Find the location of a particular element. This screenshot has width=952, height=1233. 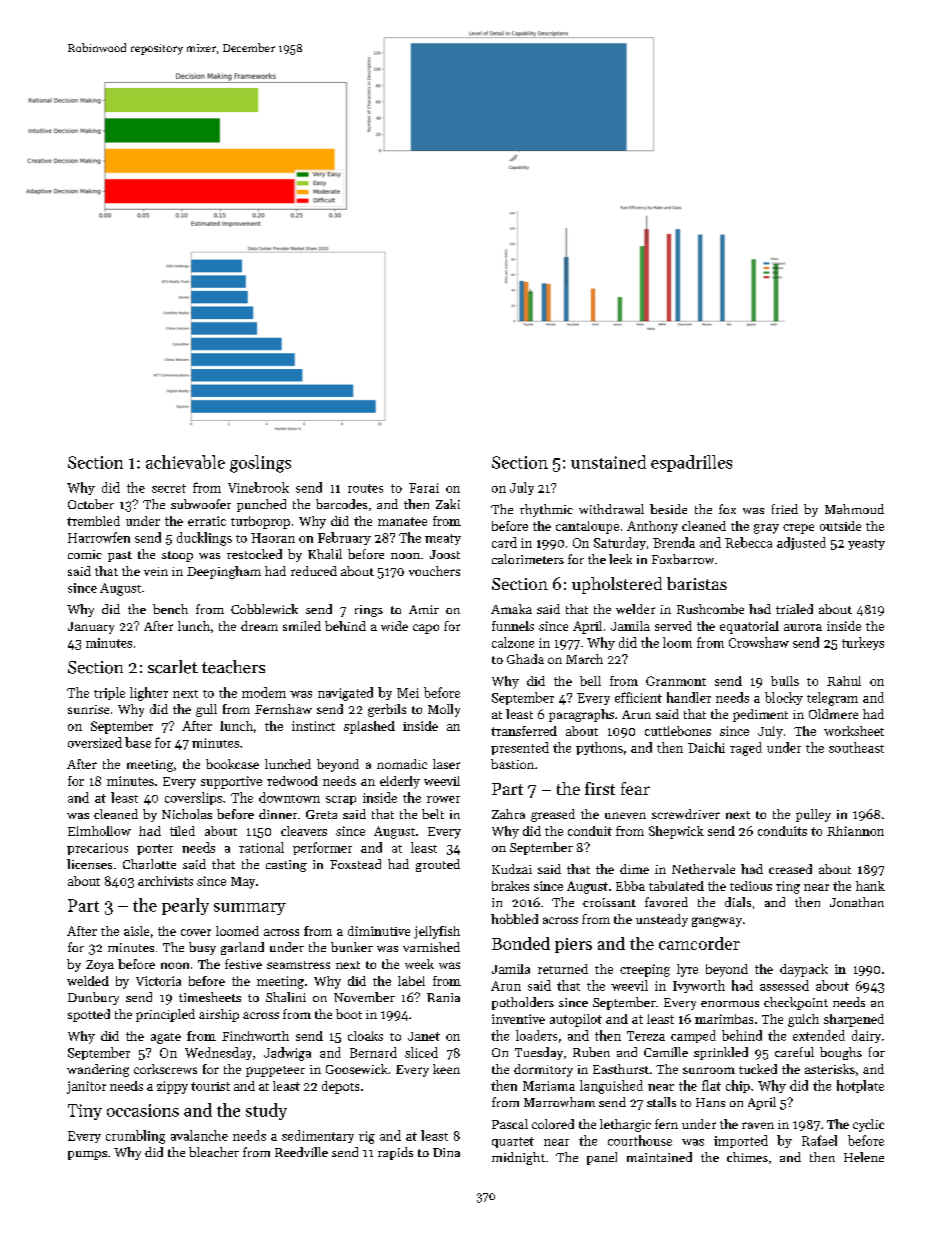

supportive is located at coordinates (231, 782).
